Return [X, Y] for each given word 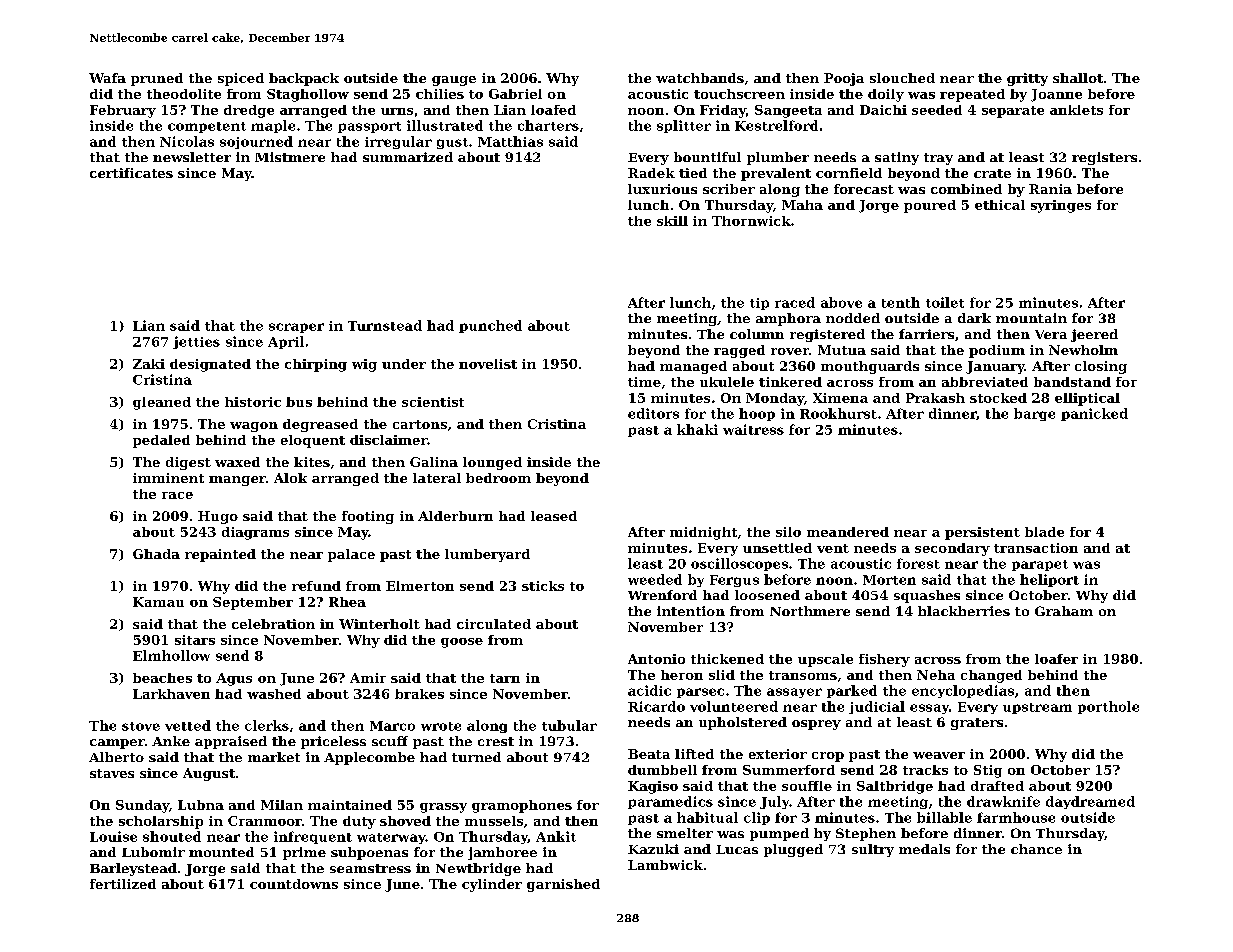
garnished [563, 885]
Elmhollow [171, 655]
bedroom [498, 478]
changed [991, 676]
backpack [304, 79]
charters [548, 125]
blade [1044, 532]
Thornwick [751, 221]
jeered [1094, 335]
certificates [131, 173]
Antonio [656, 659]
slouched [902, 78]
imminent [168, 478]
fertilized [123, 884]
